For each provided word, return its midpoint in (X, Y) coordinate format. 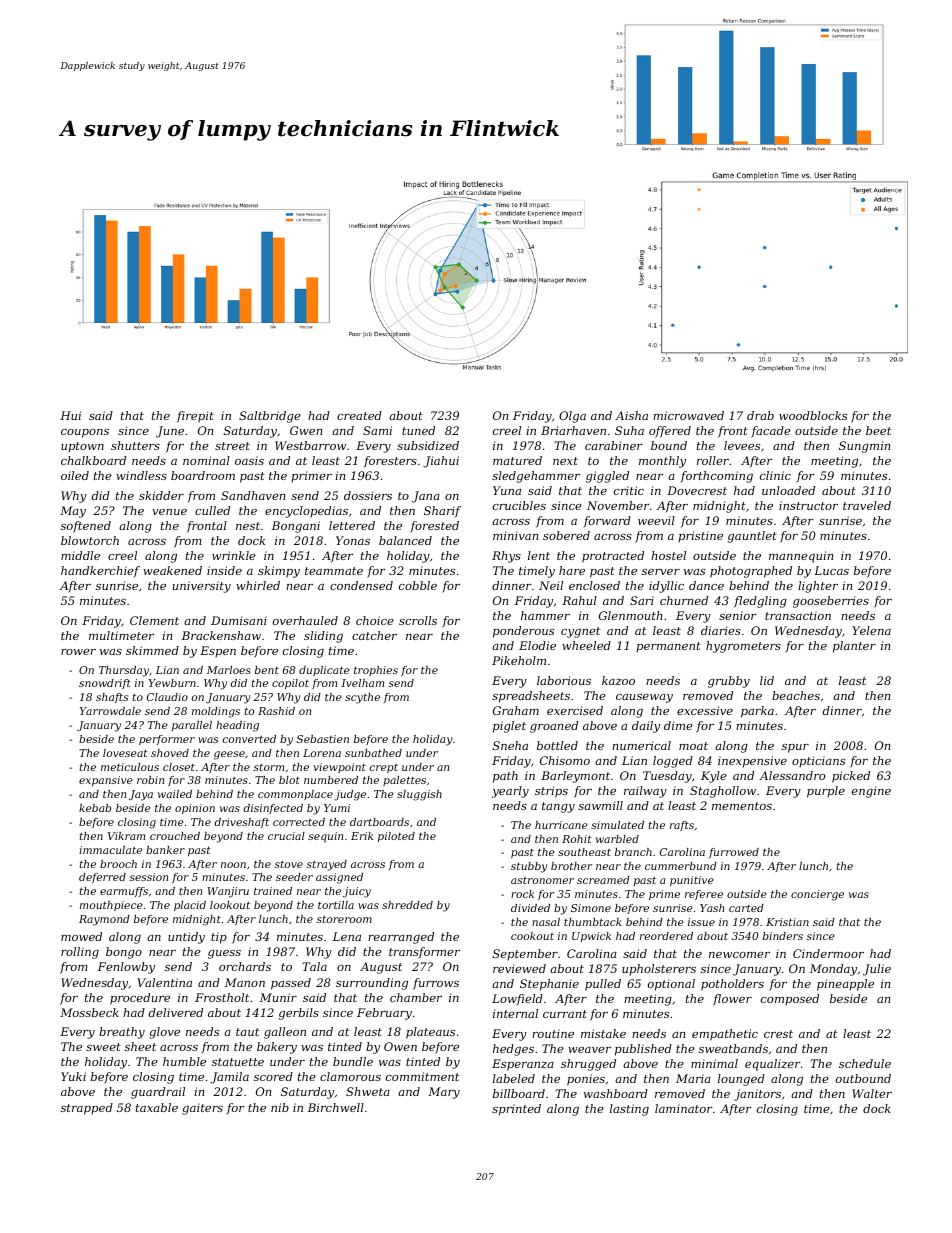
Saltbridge (270, 417)
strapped (87, 1109)
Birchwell (336, 1107)
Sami (377, 430)
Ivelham (362, 683)
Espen (218, 652)
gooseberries (831, 602)
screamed (603, 880)
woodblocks (813, 415)
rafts (682, 826)
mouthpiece (111, 906)
